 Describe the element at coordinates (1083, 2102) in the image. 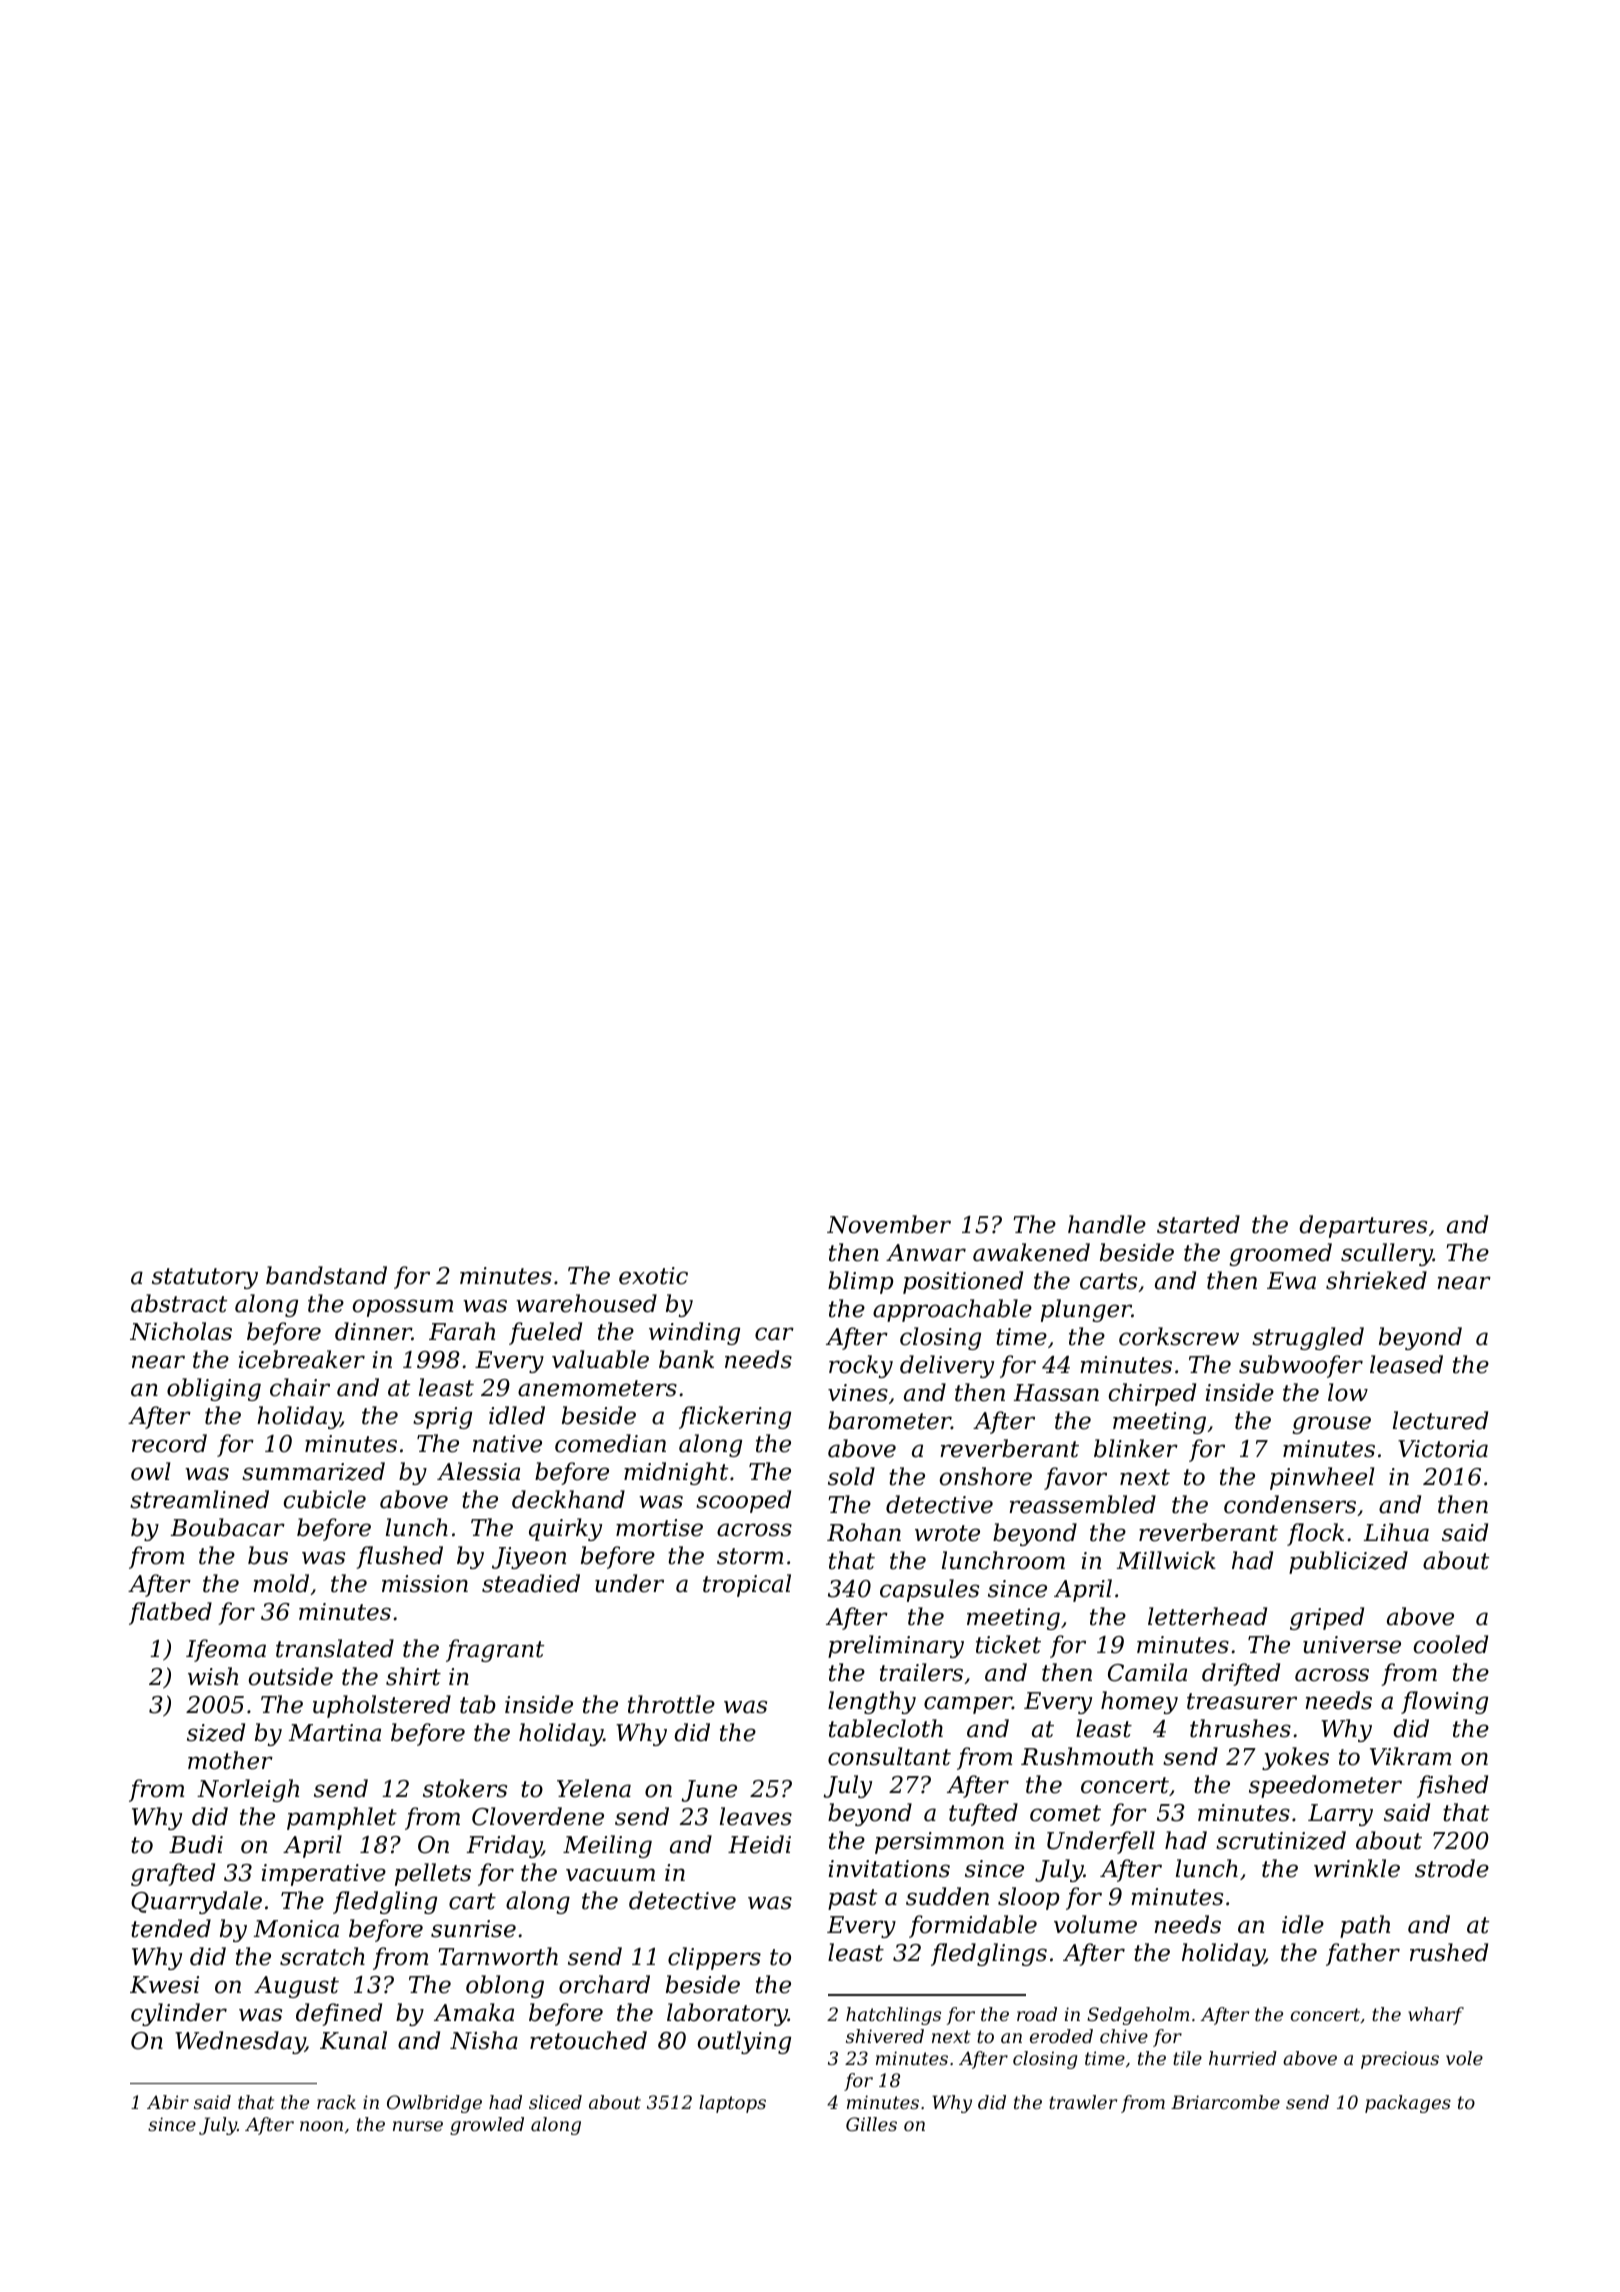

I see `trawler` at that location.
